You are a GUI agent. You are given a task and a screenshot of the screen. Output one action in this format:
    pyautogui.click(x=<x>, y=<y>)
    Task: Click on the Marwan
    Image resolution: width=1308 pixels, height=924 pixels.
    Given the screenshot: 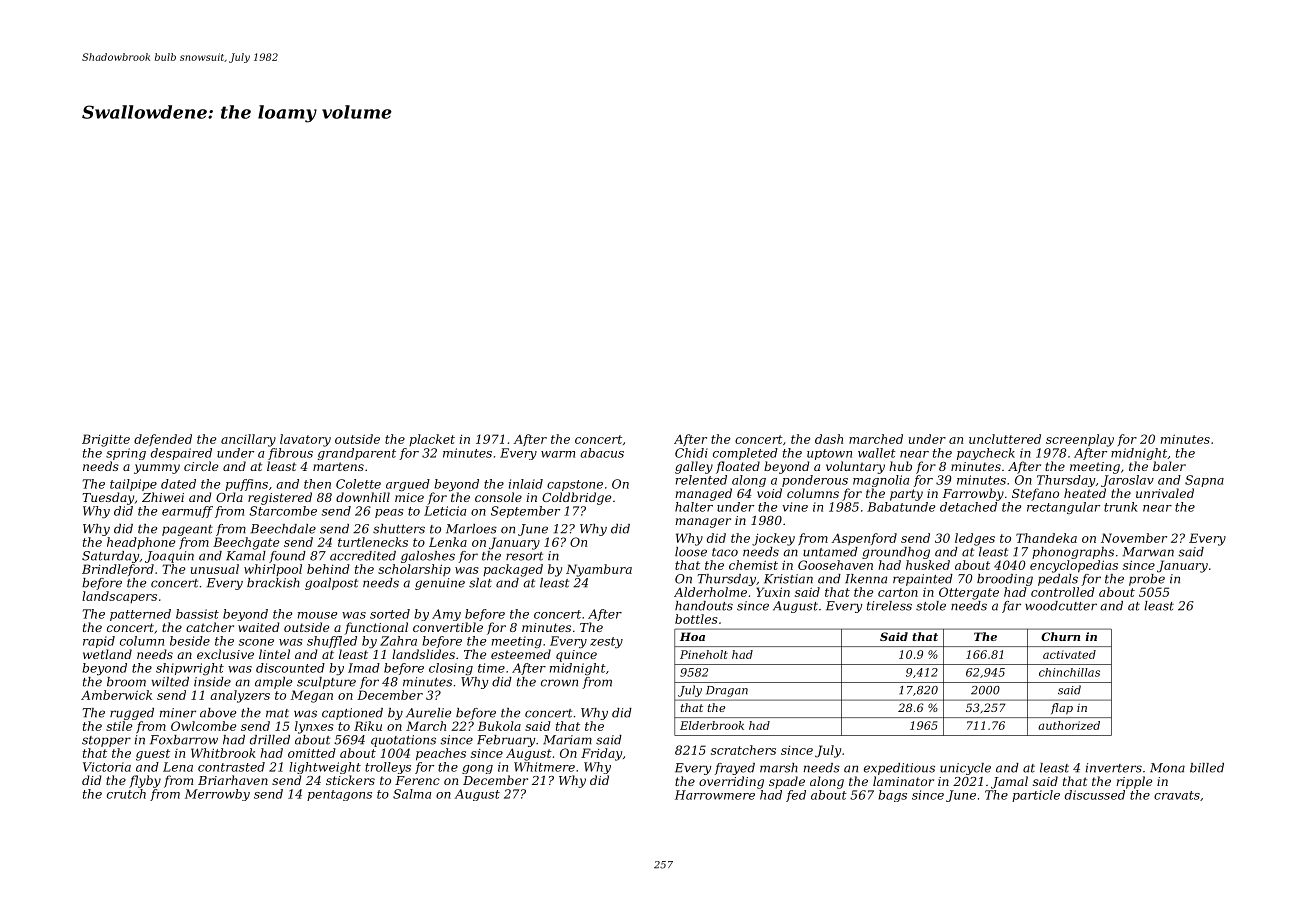 What is the action you would take?
    pyautogui.click(x=1148, y=552)
